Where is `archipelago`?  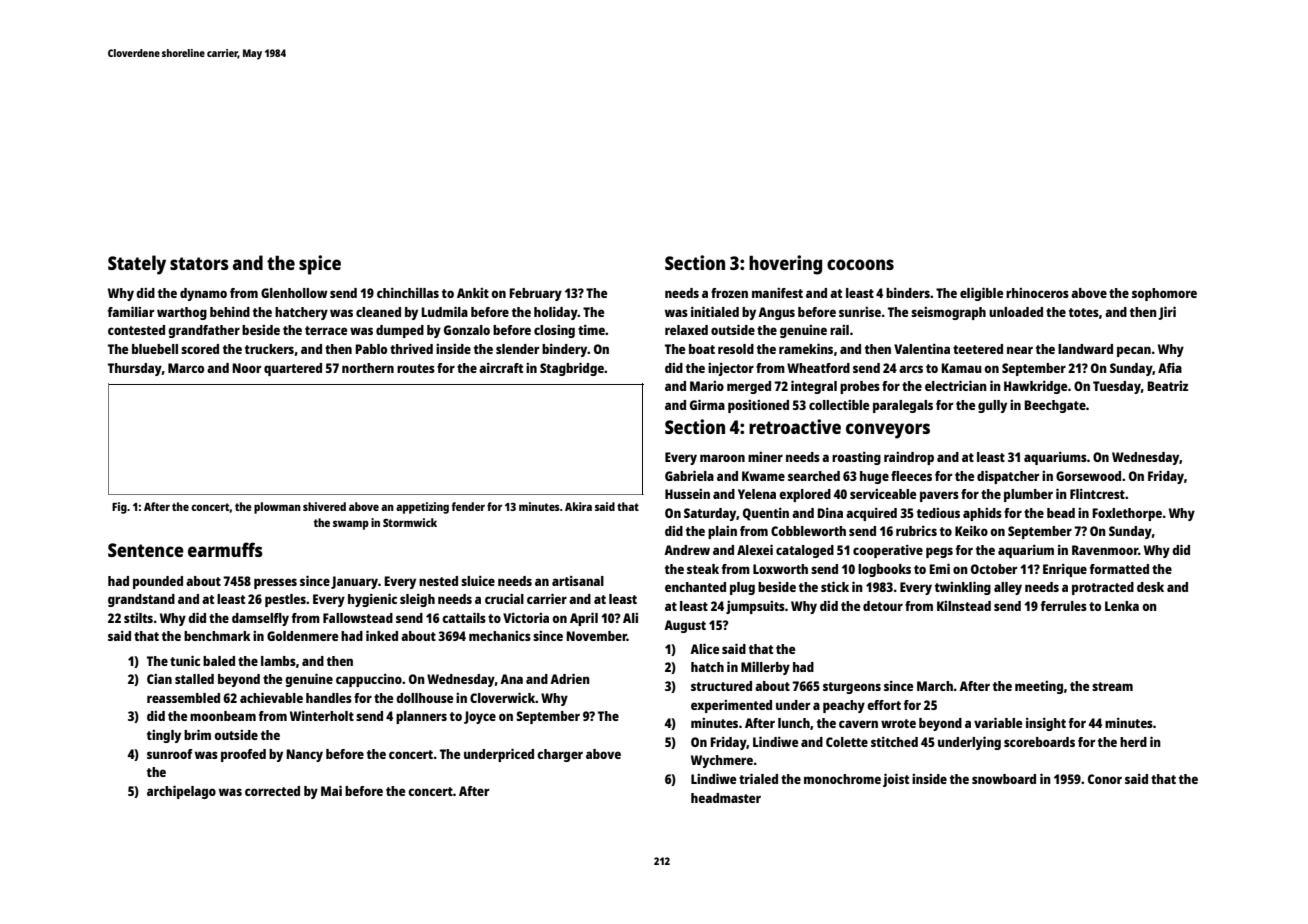 archipelago is located at coordinates (181, 792).
